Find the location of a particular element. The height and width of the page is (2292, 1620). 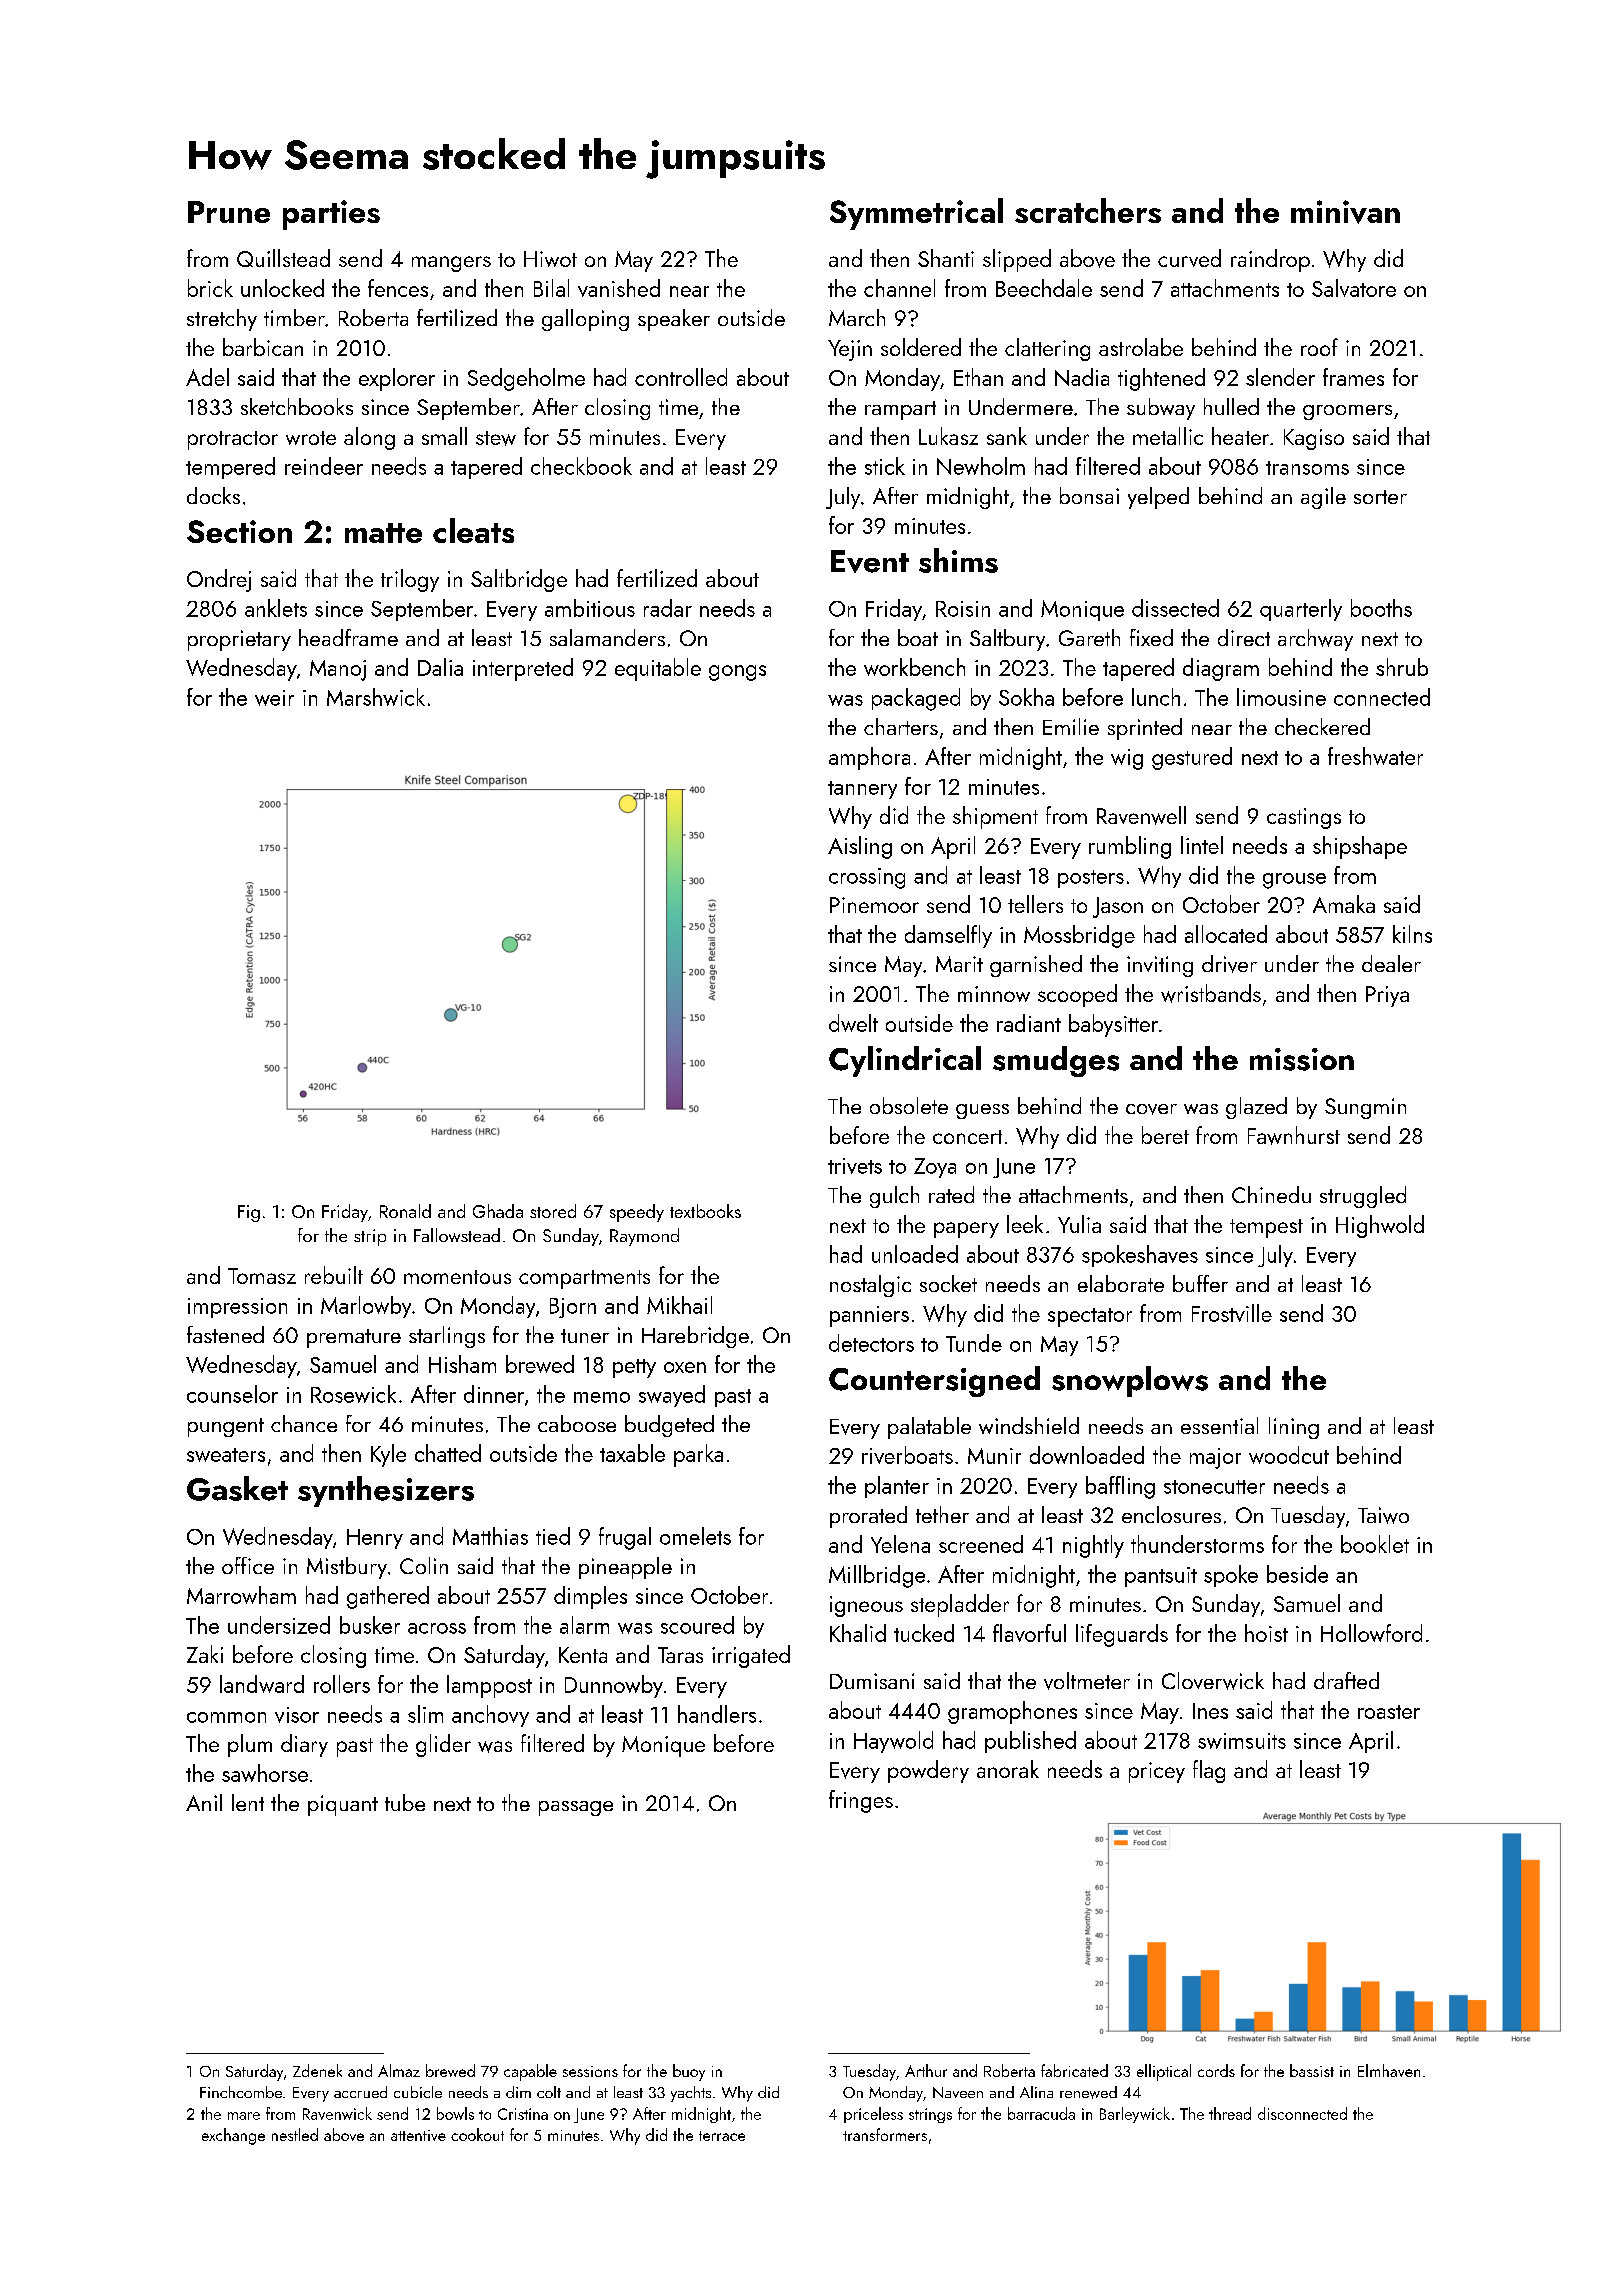

Gasket is located at coordinates (237, 1488).
